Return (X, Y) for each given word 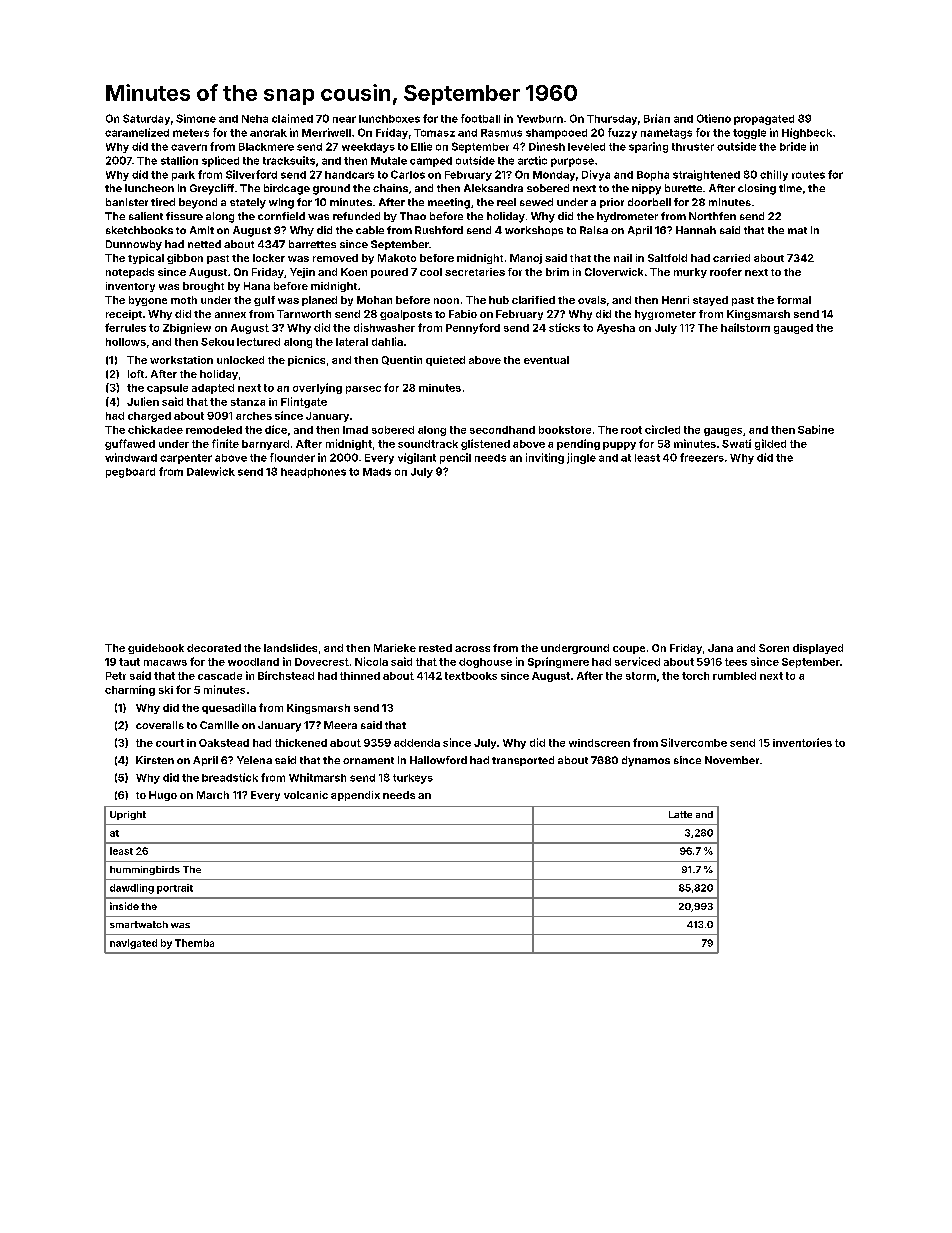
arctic (532, 160)
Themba (194, 943)
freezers (702, 457)
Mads (377, 472)
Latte (680, 814)
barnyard (265, 445)
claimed (292, 118)
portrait (175, 889)
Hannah (696, 230)
